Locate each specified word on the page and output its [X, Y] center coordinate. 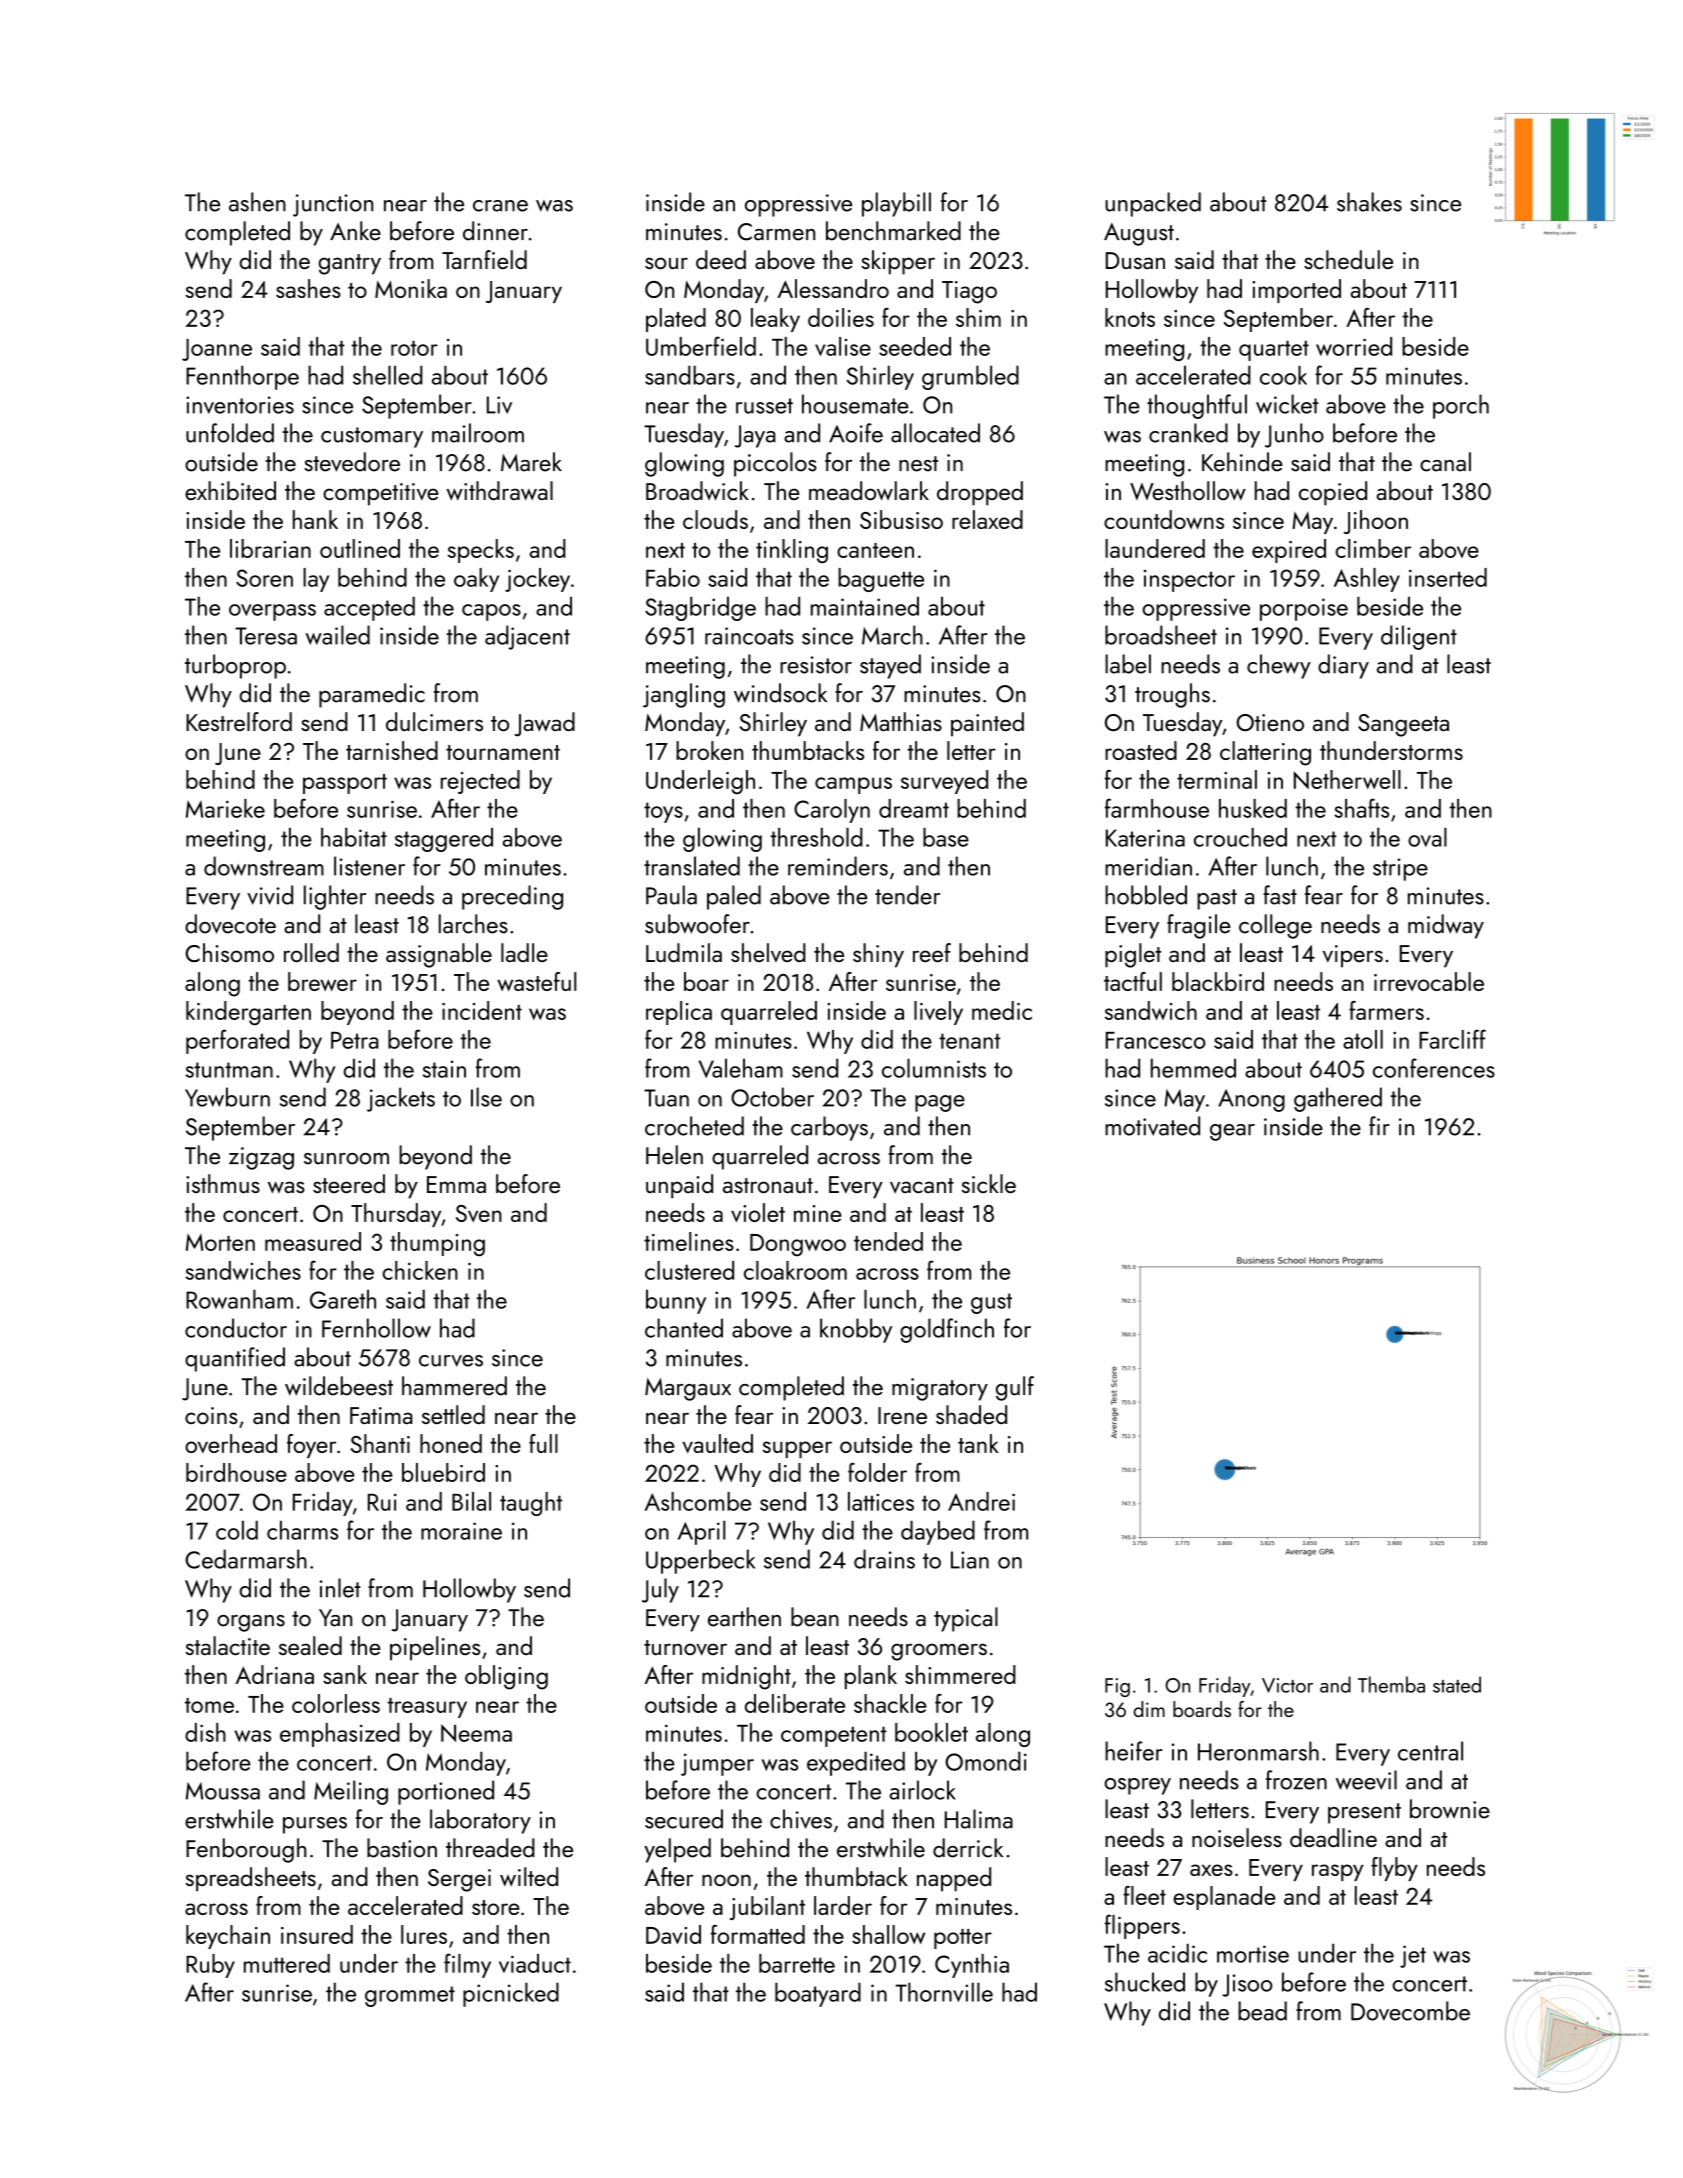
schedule [1348, 259]
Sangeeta [1403, 725]
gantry [349, 264]
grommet [410, 1996]
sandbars [690, 375]
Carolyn [832, 811]
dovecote [230, 924]
